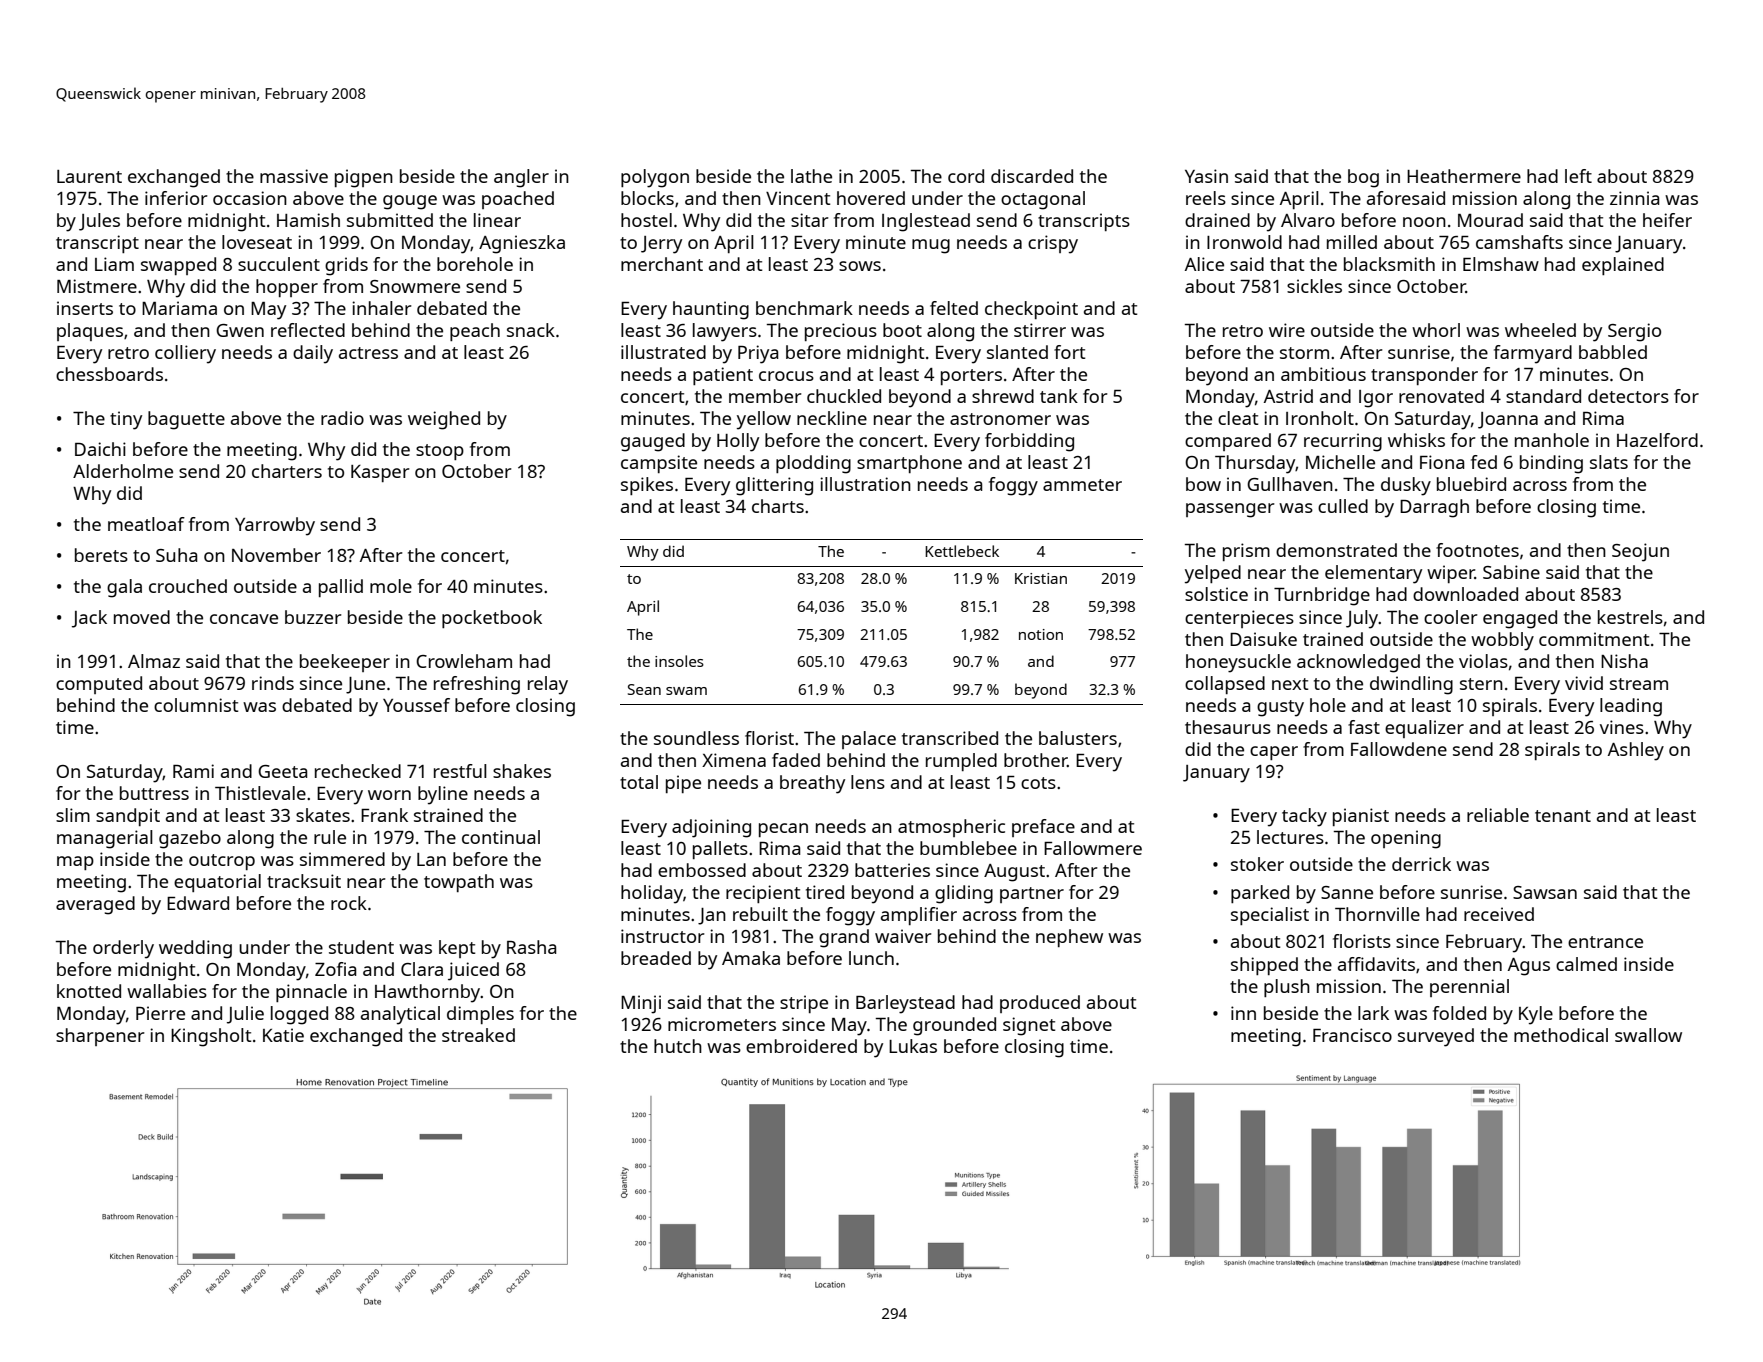 The image size is (1763, 1362). I want to click on hutch, so click(678, 1046).
